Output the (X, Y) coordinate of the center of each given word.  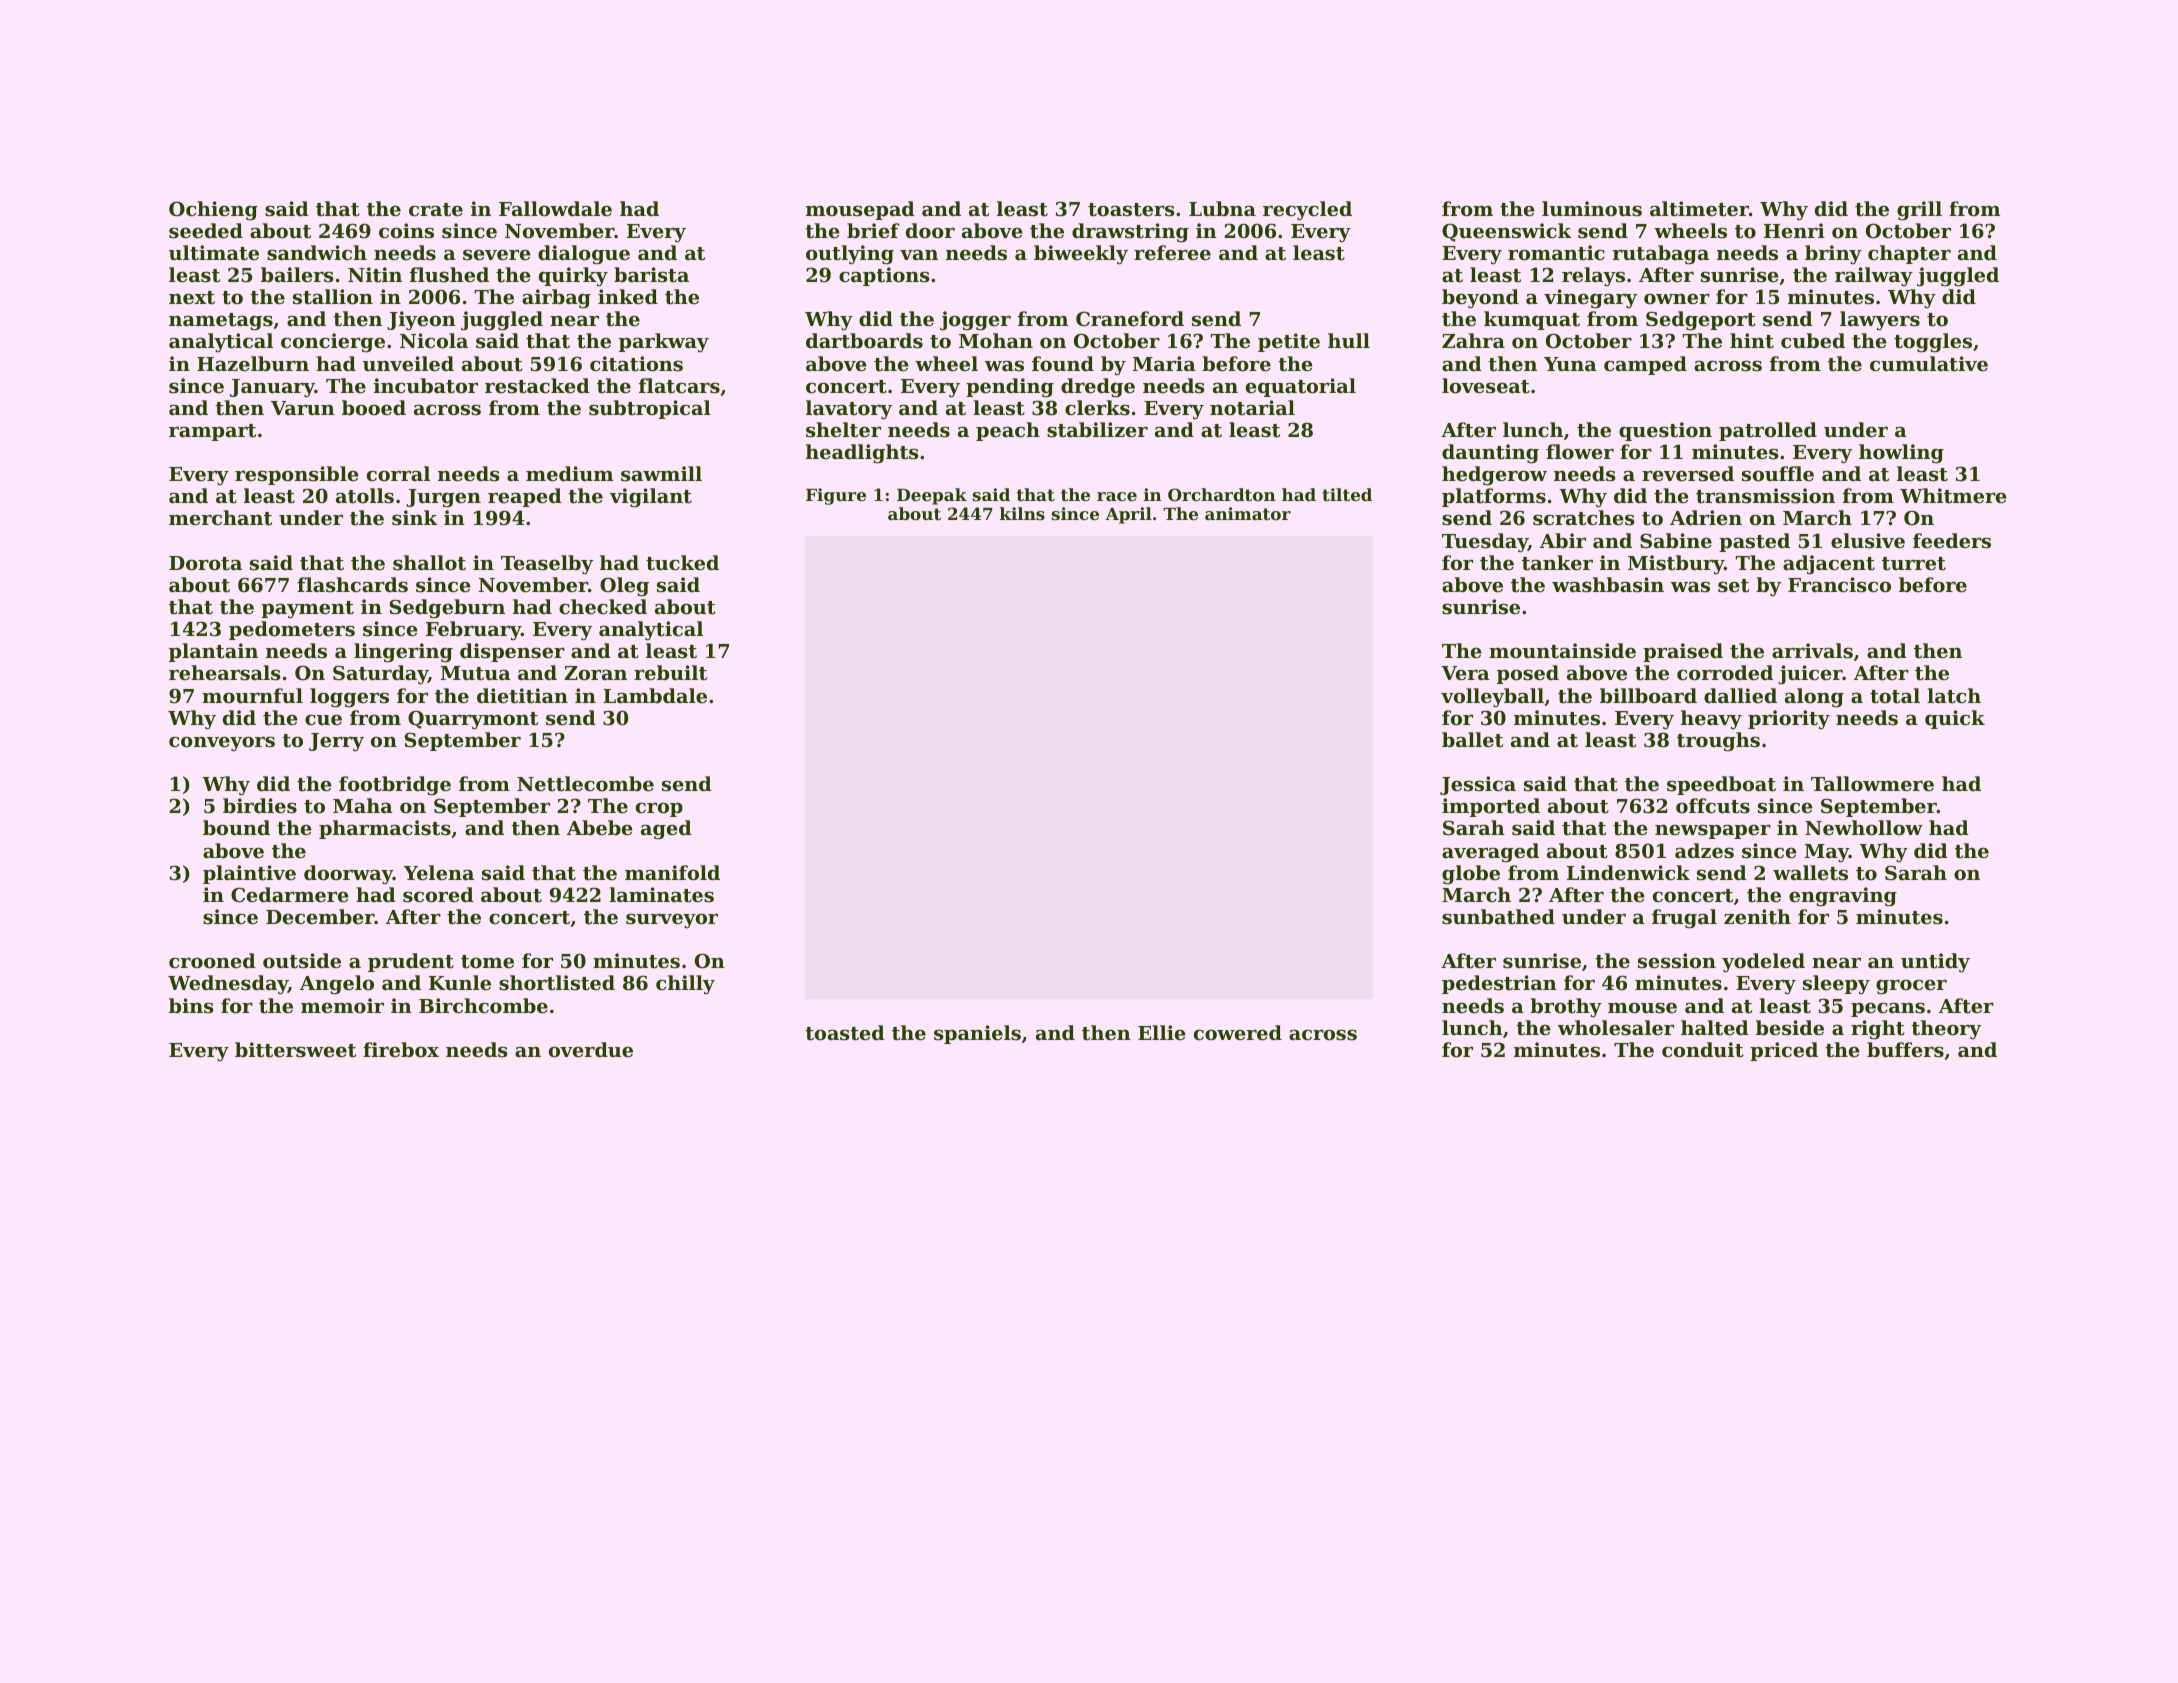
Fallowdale (555, 209)
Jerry (336, 742)
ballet (1472, 740)
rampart (212, 432)
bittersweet (295, 1050)
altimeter (1699, 209)
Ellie (1162, 1032)
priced (1784, 1051)
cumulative (1929, 364)
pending (1010, 388)
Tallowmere (1872, 783)
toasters (1131, 210)
